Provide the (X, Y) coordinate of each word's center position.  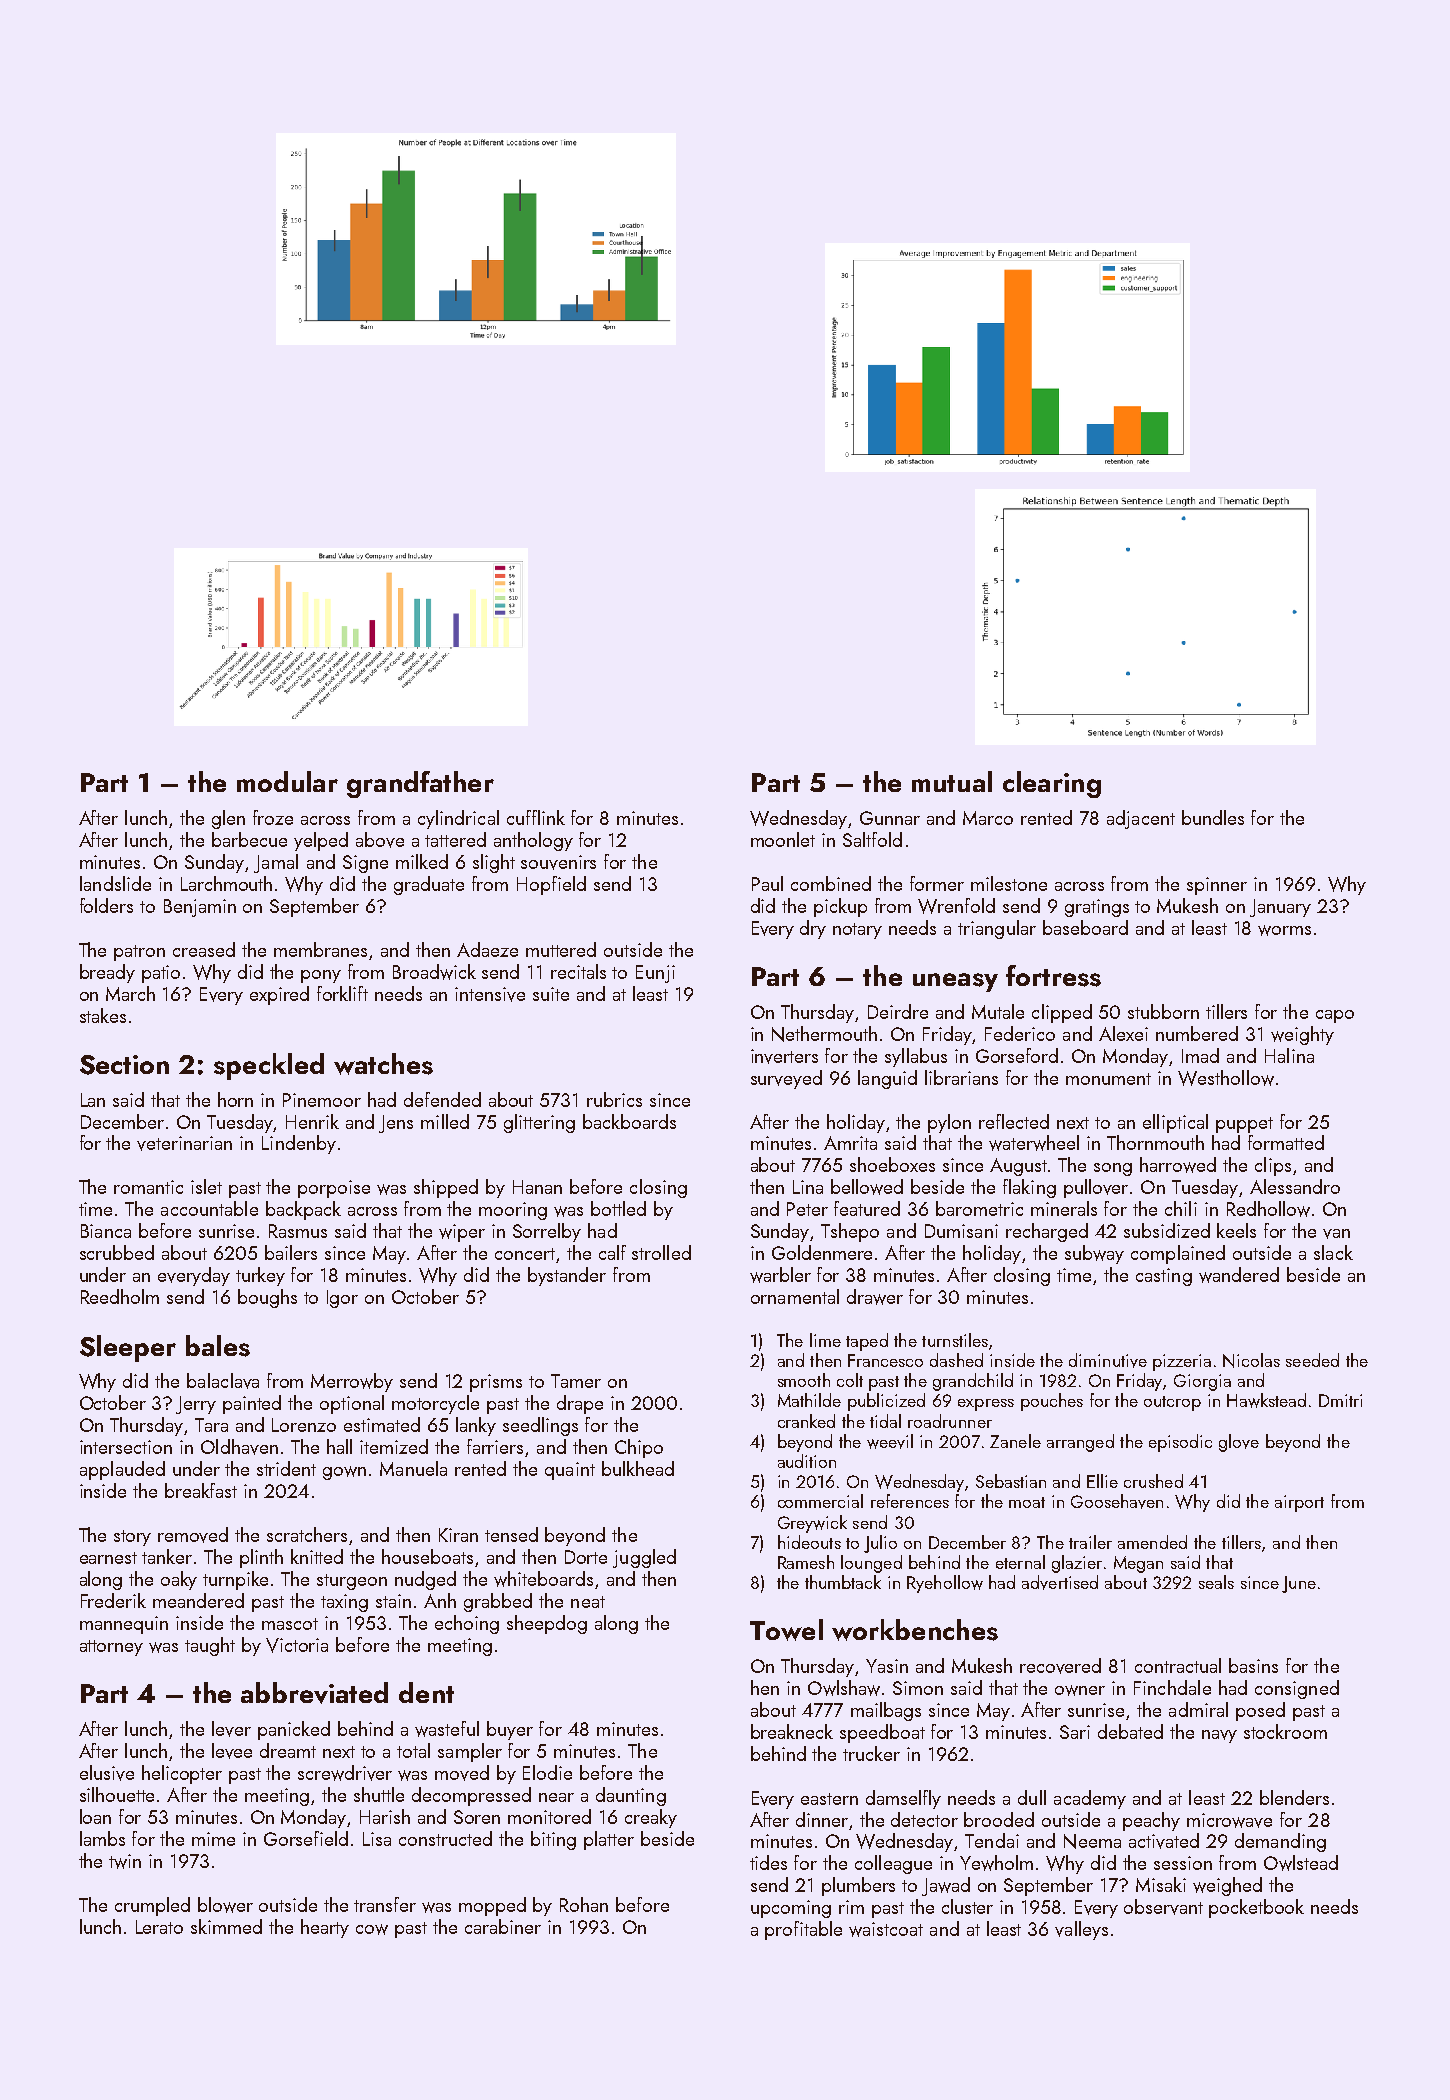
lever (231, 1729)
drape (580, 1404)
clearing (1052, 784)
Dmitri (1340, 1400)
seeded (1312, 1360)
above (380, 840)
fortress (1053, 976)
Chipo (639, 1448)
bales (218, 1346)
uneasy (955, 982)
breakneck (792, 1731)
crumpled (152, 1906)
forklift (342, 993)
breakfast (201, 1490)
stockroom (1285, 1731)
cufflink (536, 817)
